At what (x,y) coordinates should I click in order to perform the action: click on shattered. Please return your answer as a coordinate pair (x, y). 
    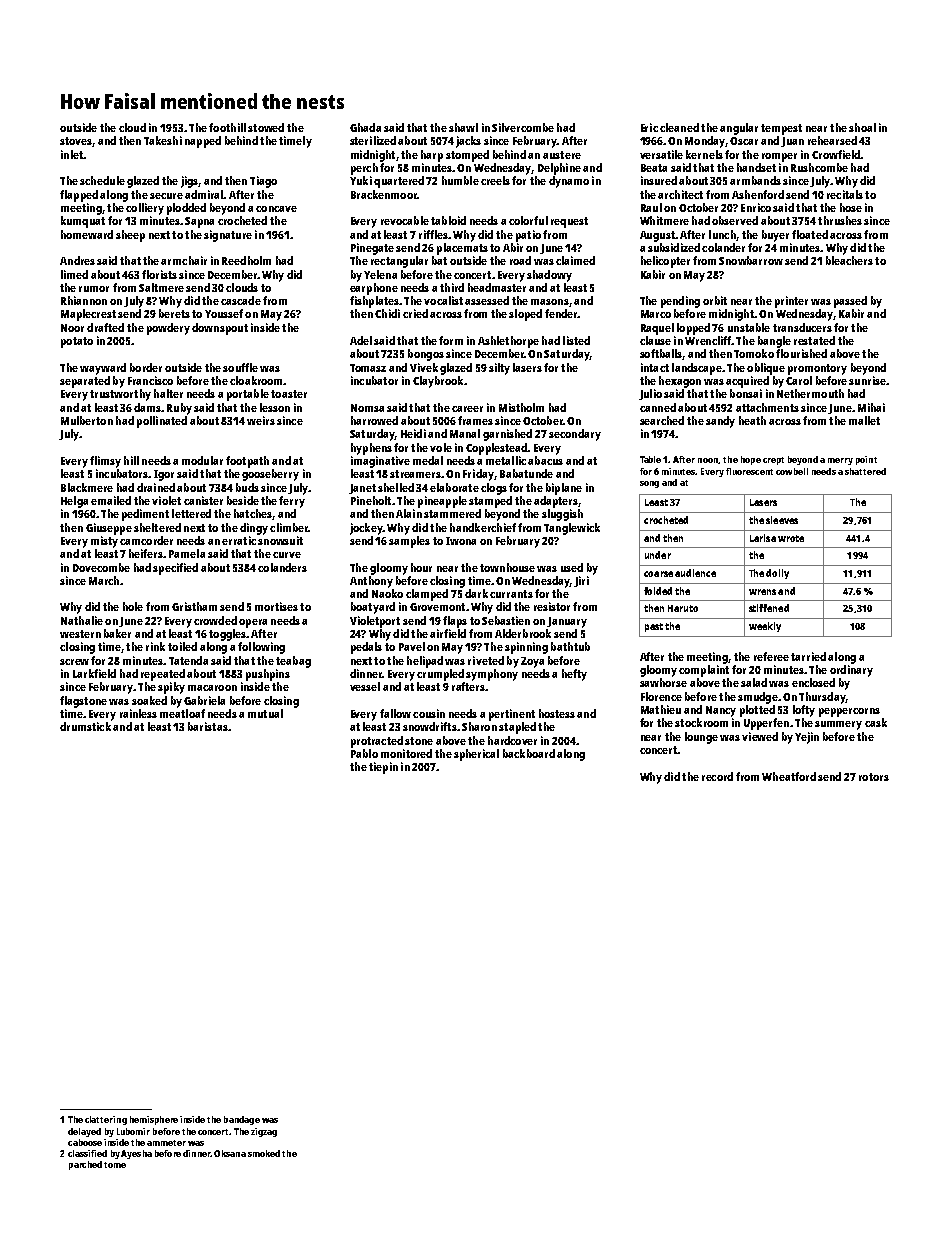
    Looking at the image, I should click on (865, 471).
